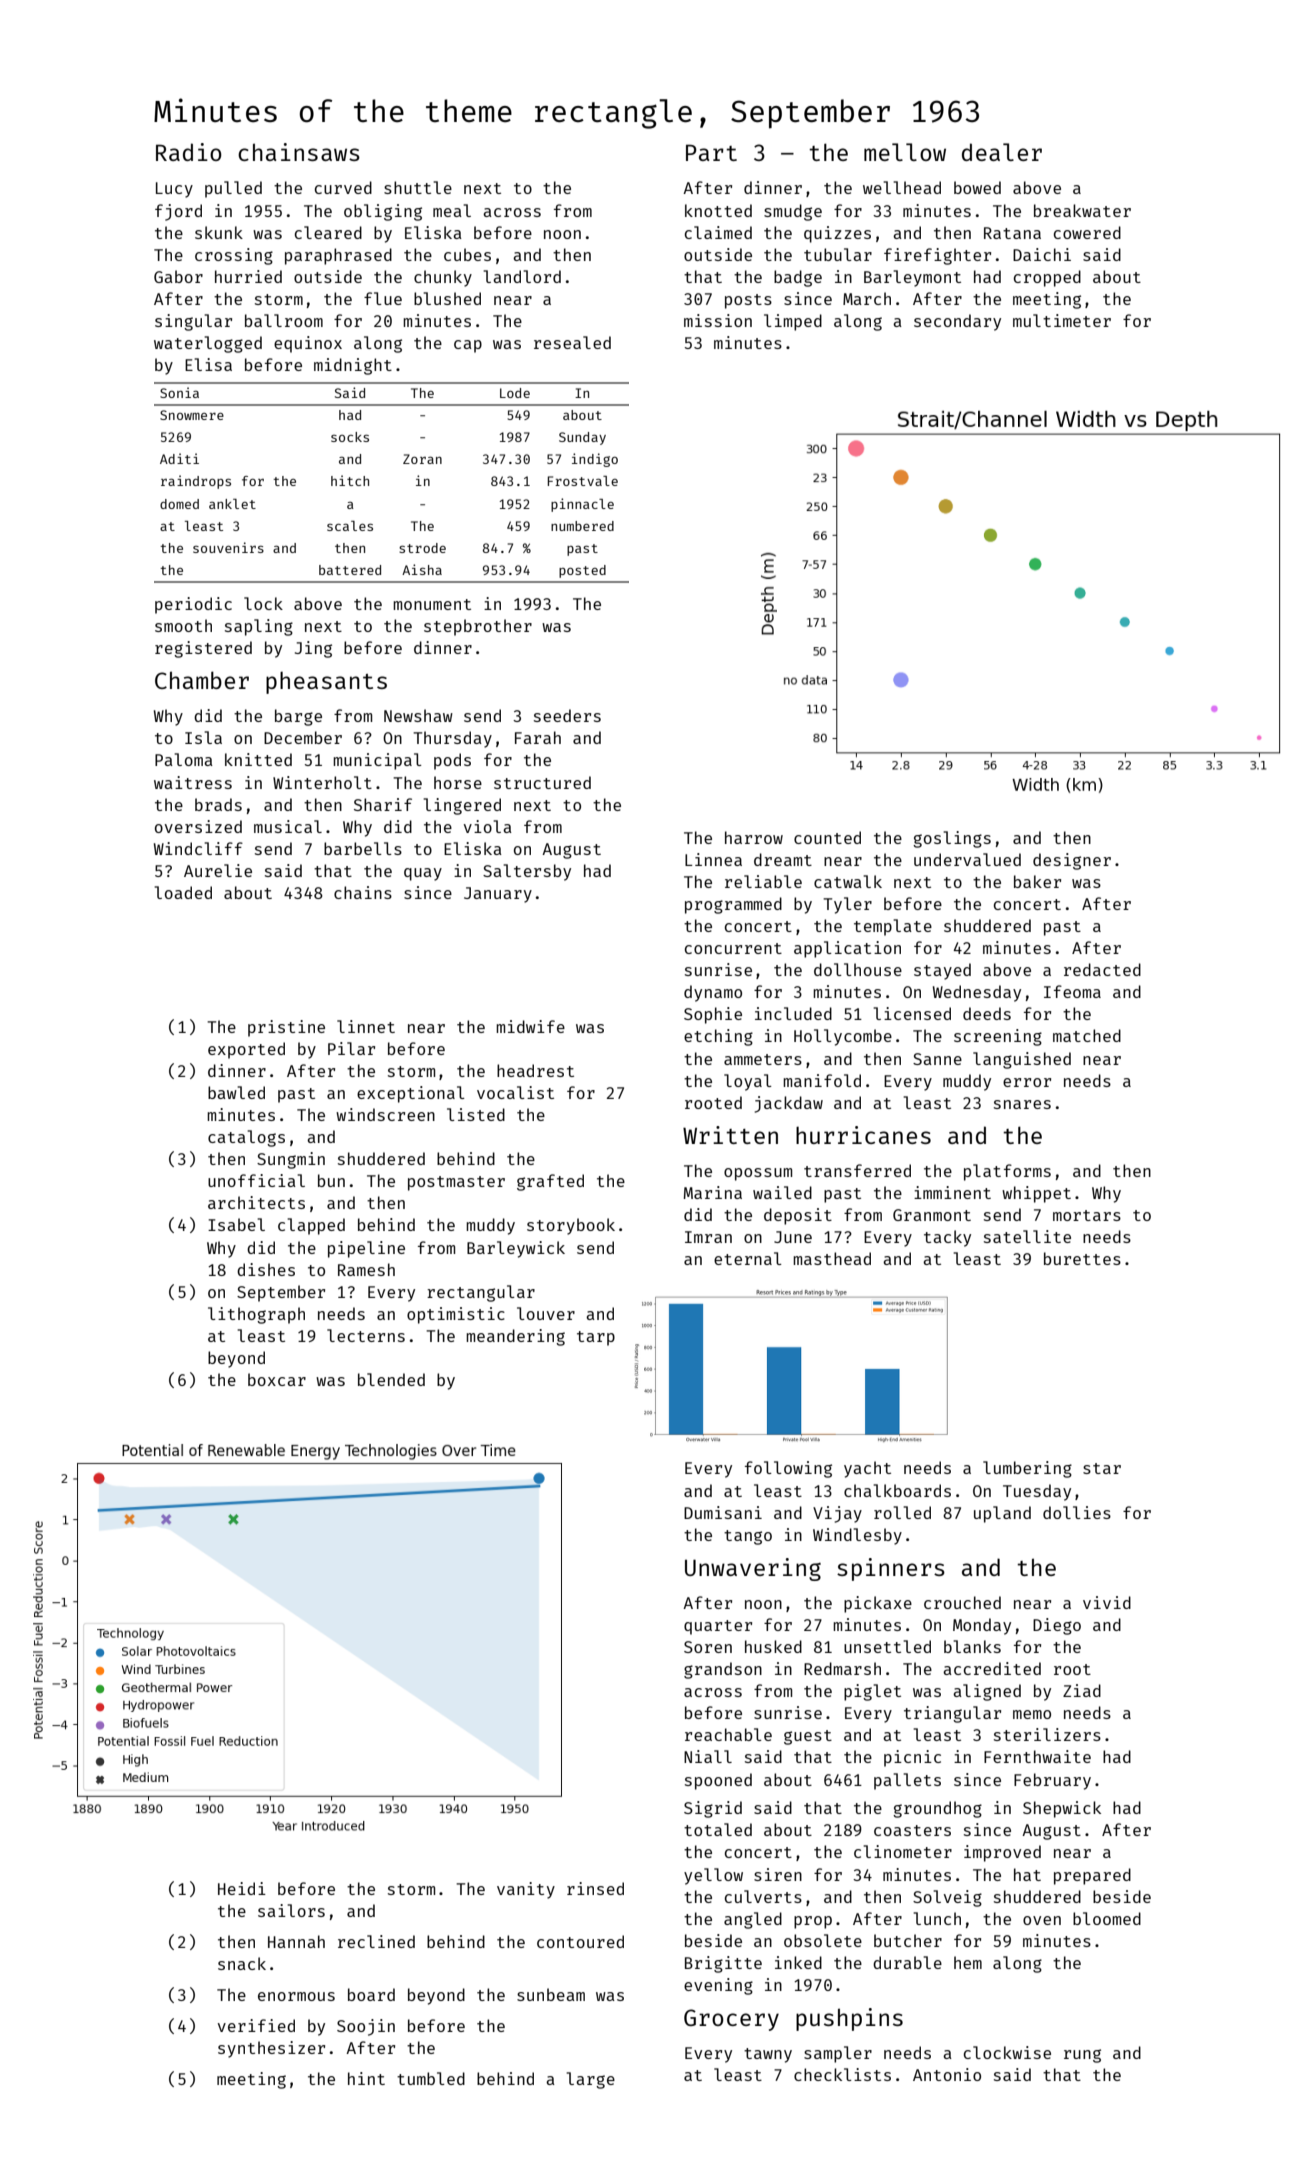  What do you see at coordinates (542, 782) in the screenshot?
I see `structured` at bounding box center [542, 782].
